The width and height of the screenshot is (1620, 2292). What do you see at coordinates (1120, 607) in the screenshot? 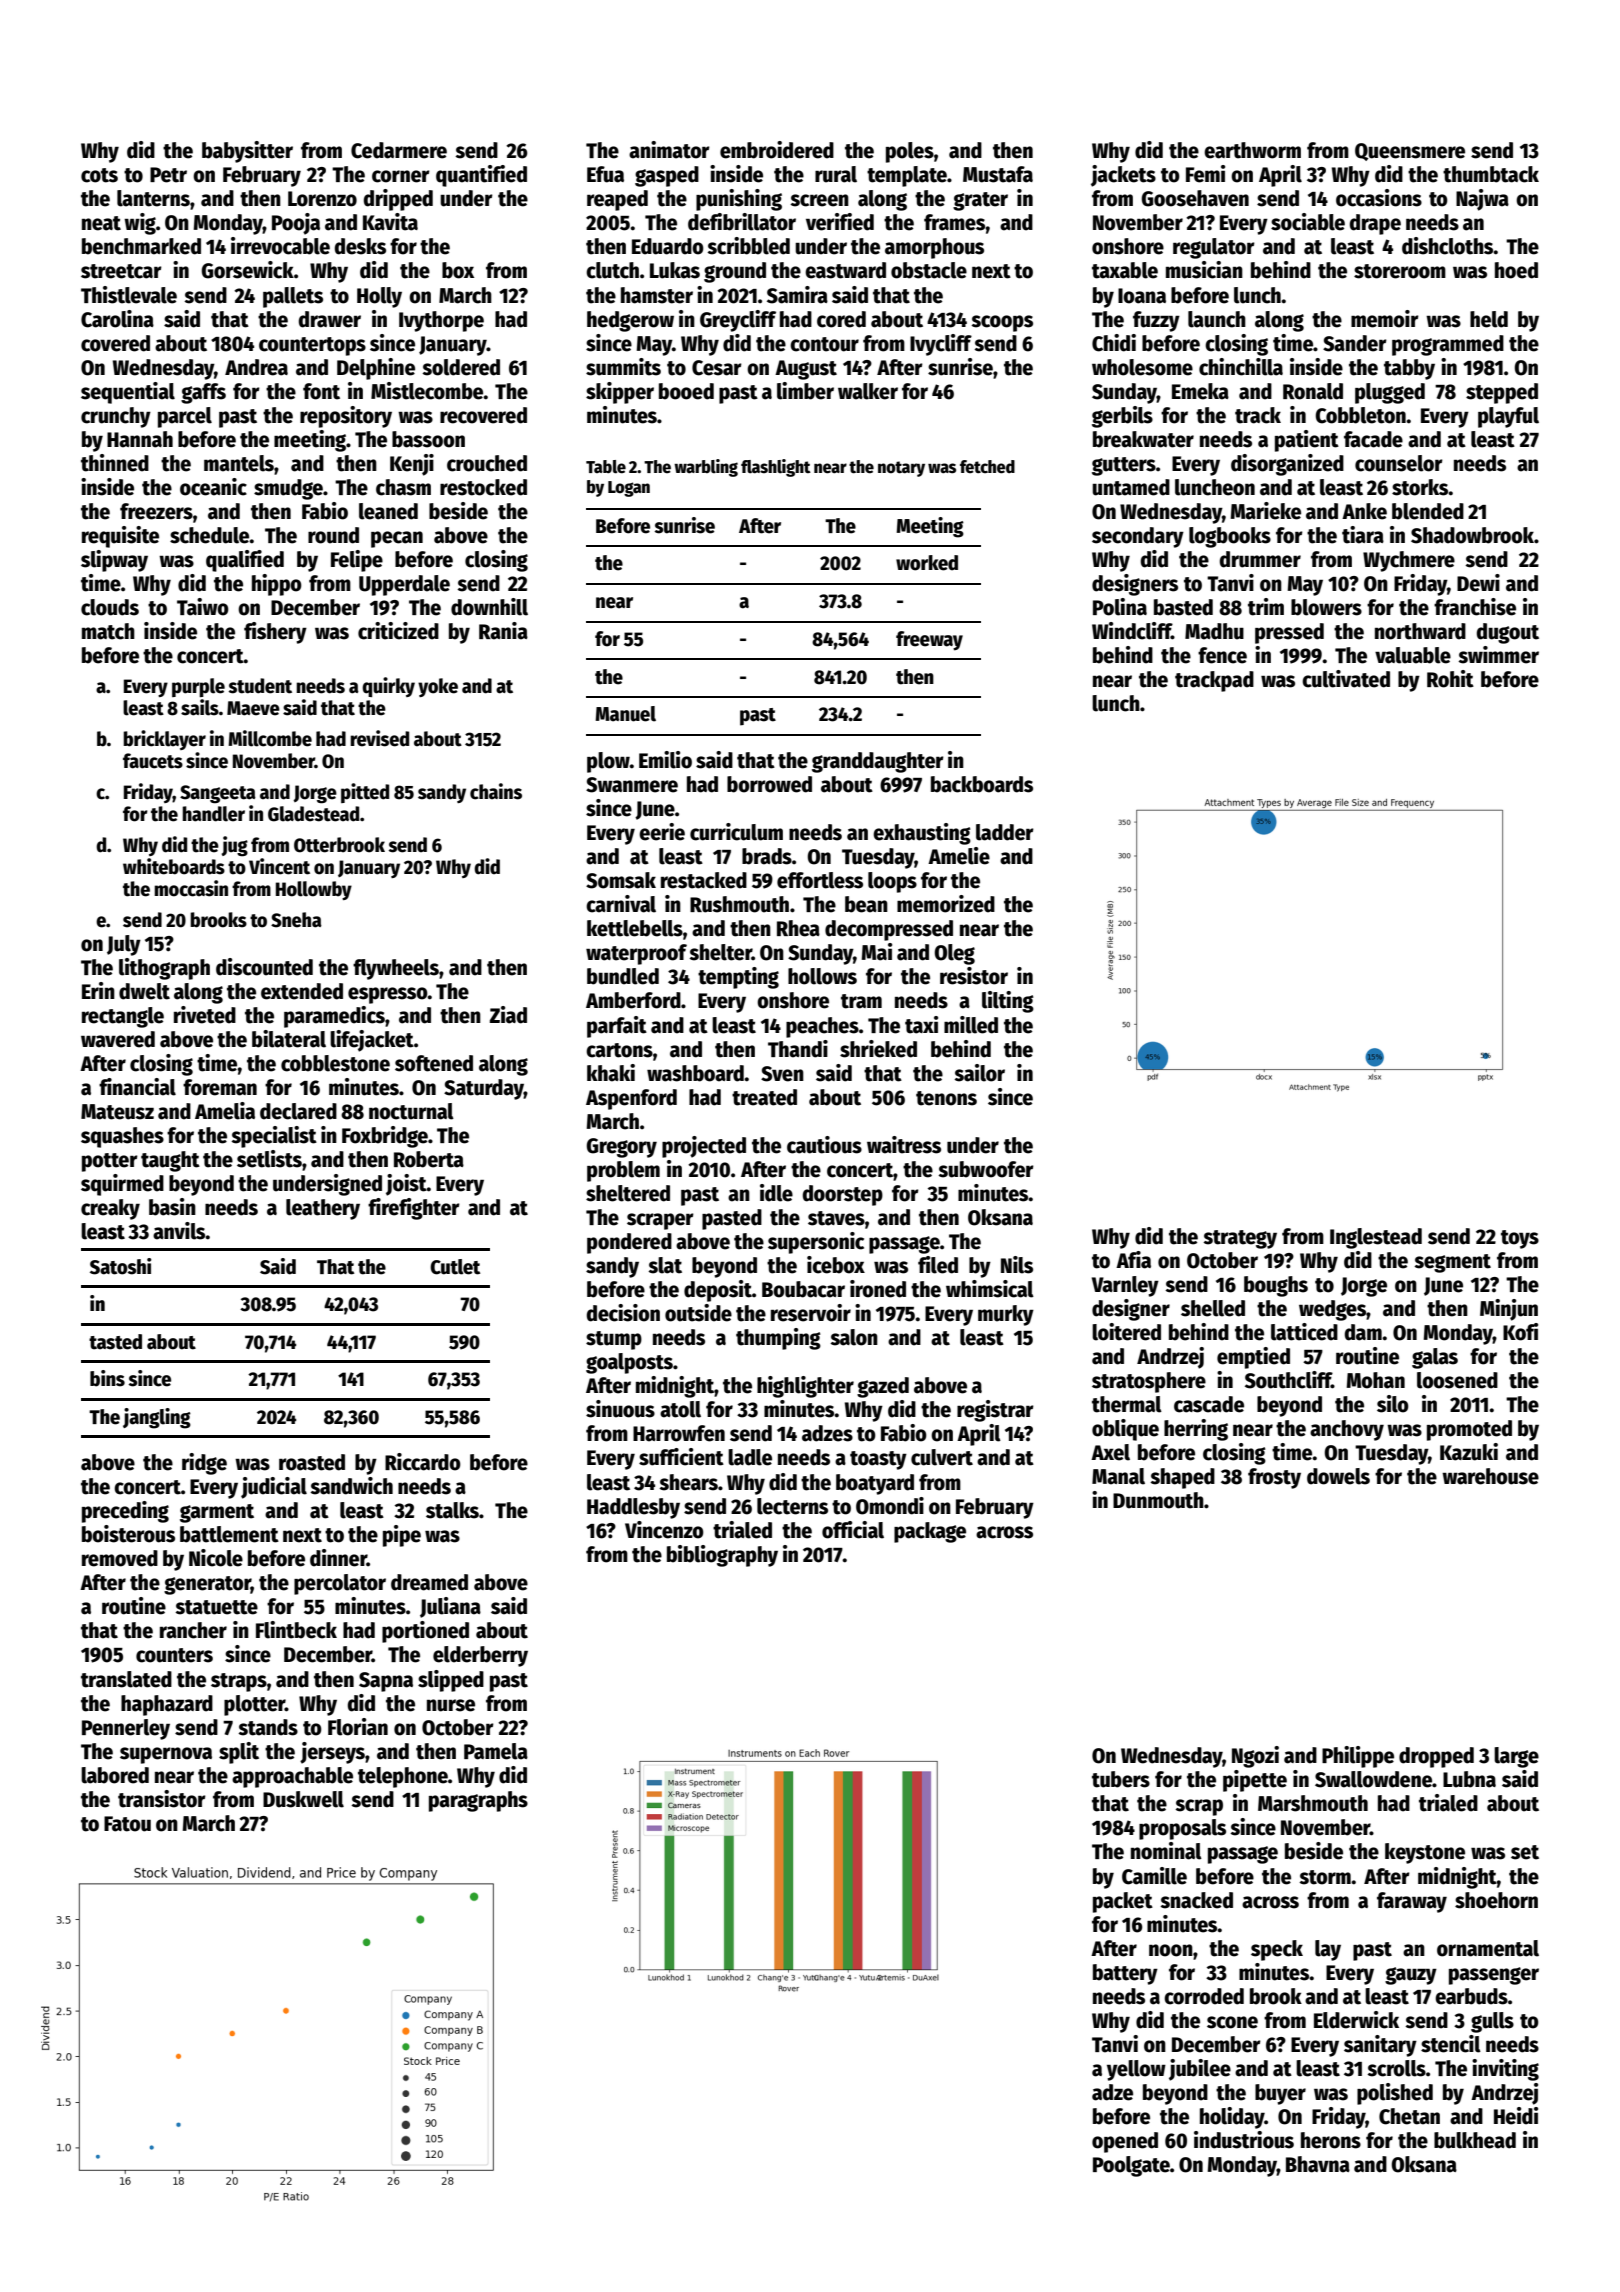
I see `Polina` at bounding box center [1120, 607].
